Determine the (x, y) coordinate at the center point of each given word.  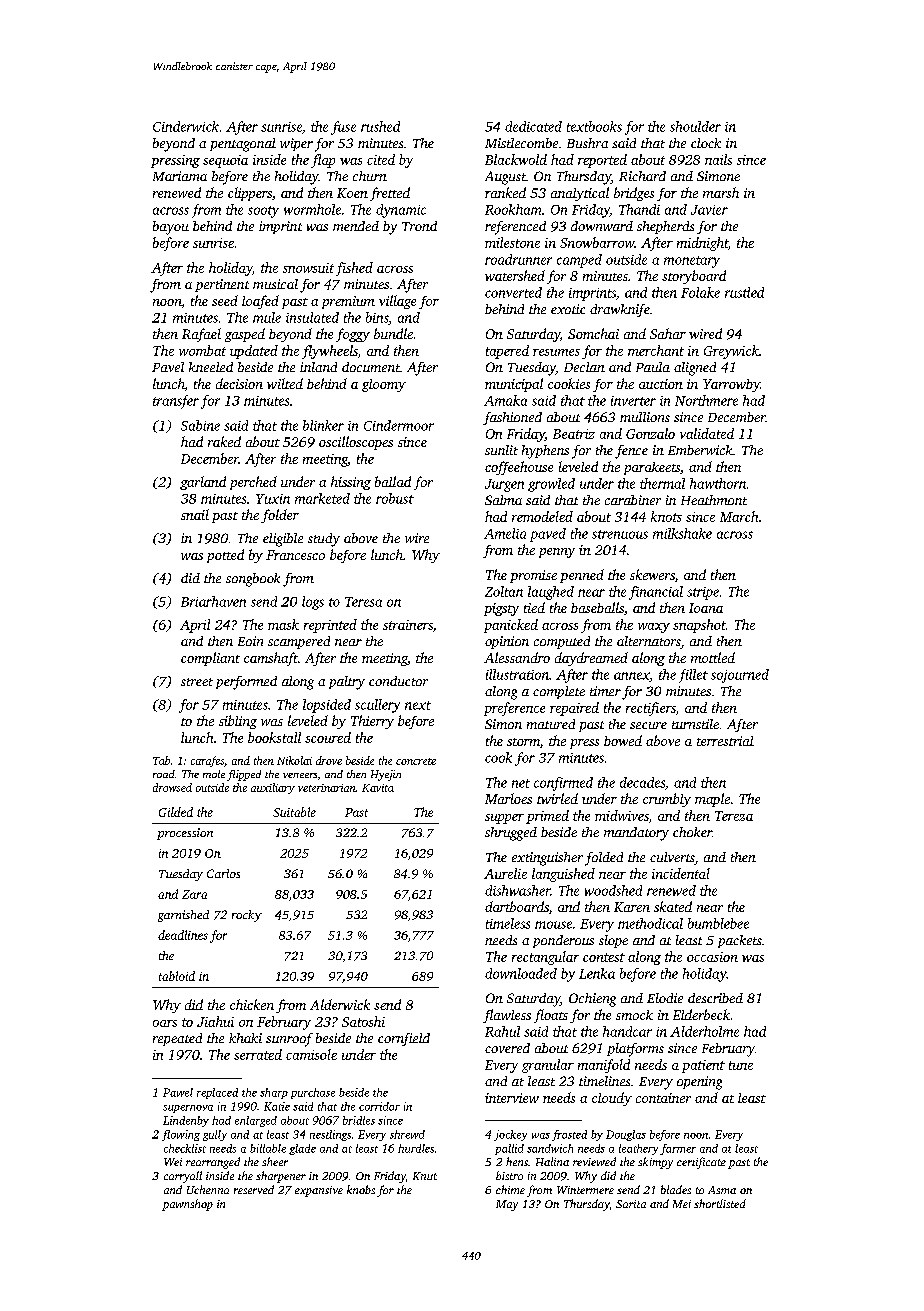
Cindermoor (399, 425)
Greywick (731, 352)
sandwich (550, 1148)
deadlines (183, 935)
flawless (507, 1016)
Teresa (363, 602)
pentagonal (243, 145)
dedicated (533, 126)
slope (613, 941)
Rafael (201, 335)
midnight (702, 244)
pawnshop (187, 1205)
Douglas (626, 1135)
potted (225, 556)
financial (656, 593)
